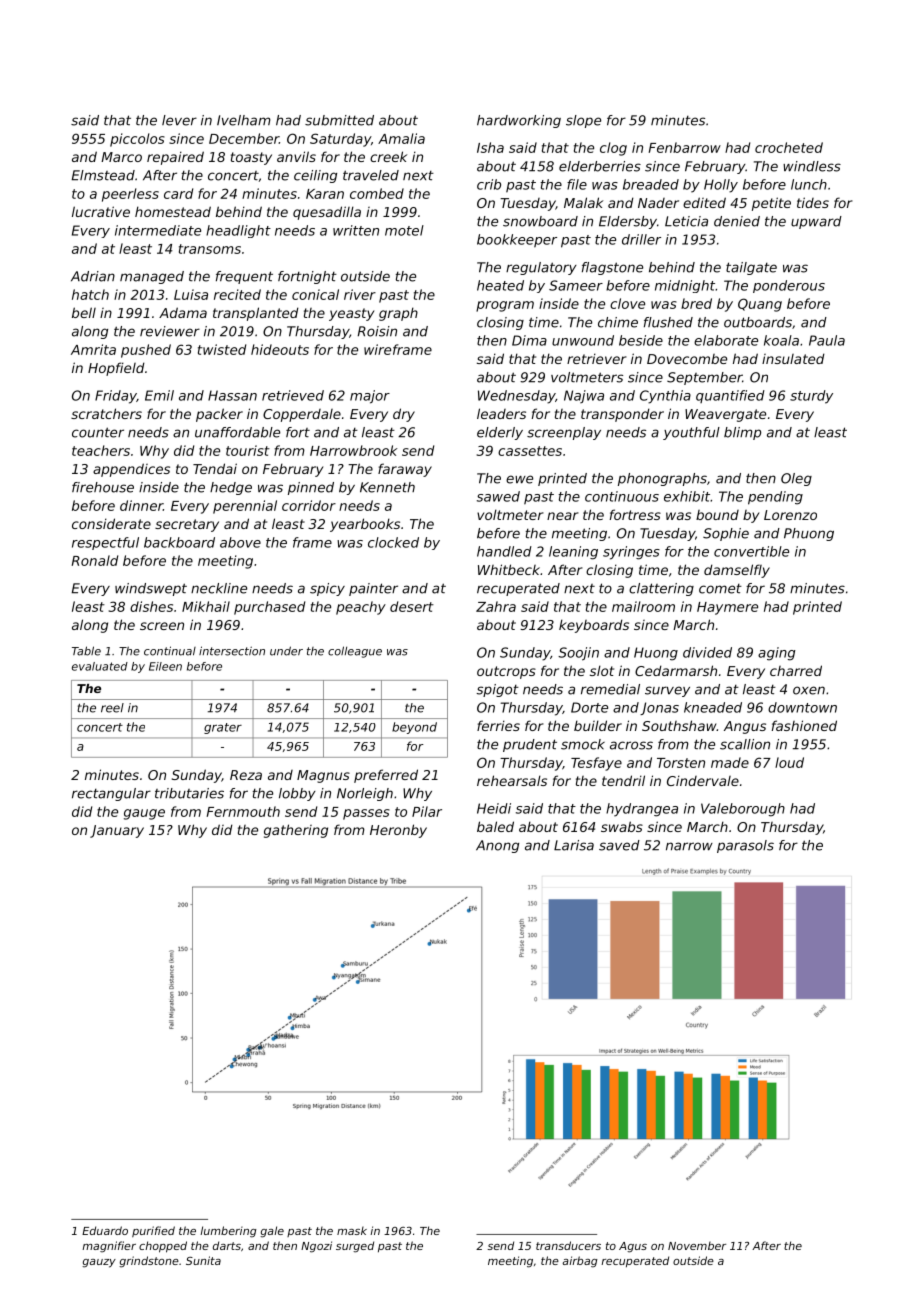 The image size is (924, 1308). Describe the element at coordinates (144, 814) in the screenshot. I see `gauge` at that location.
